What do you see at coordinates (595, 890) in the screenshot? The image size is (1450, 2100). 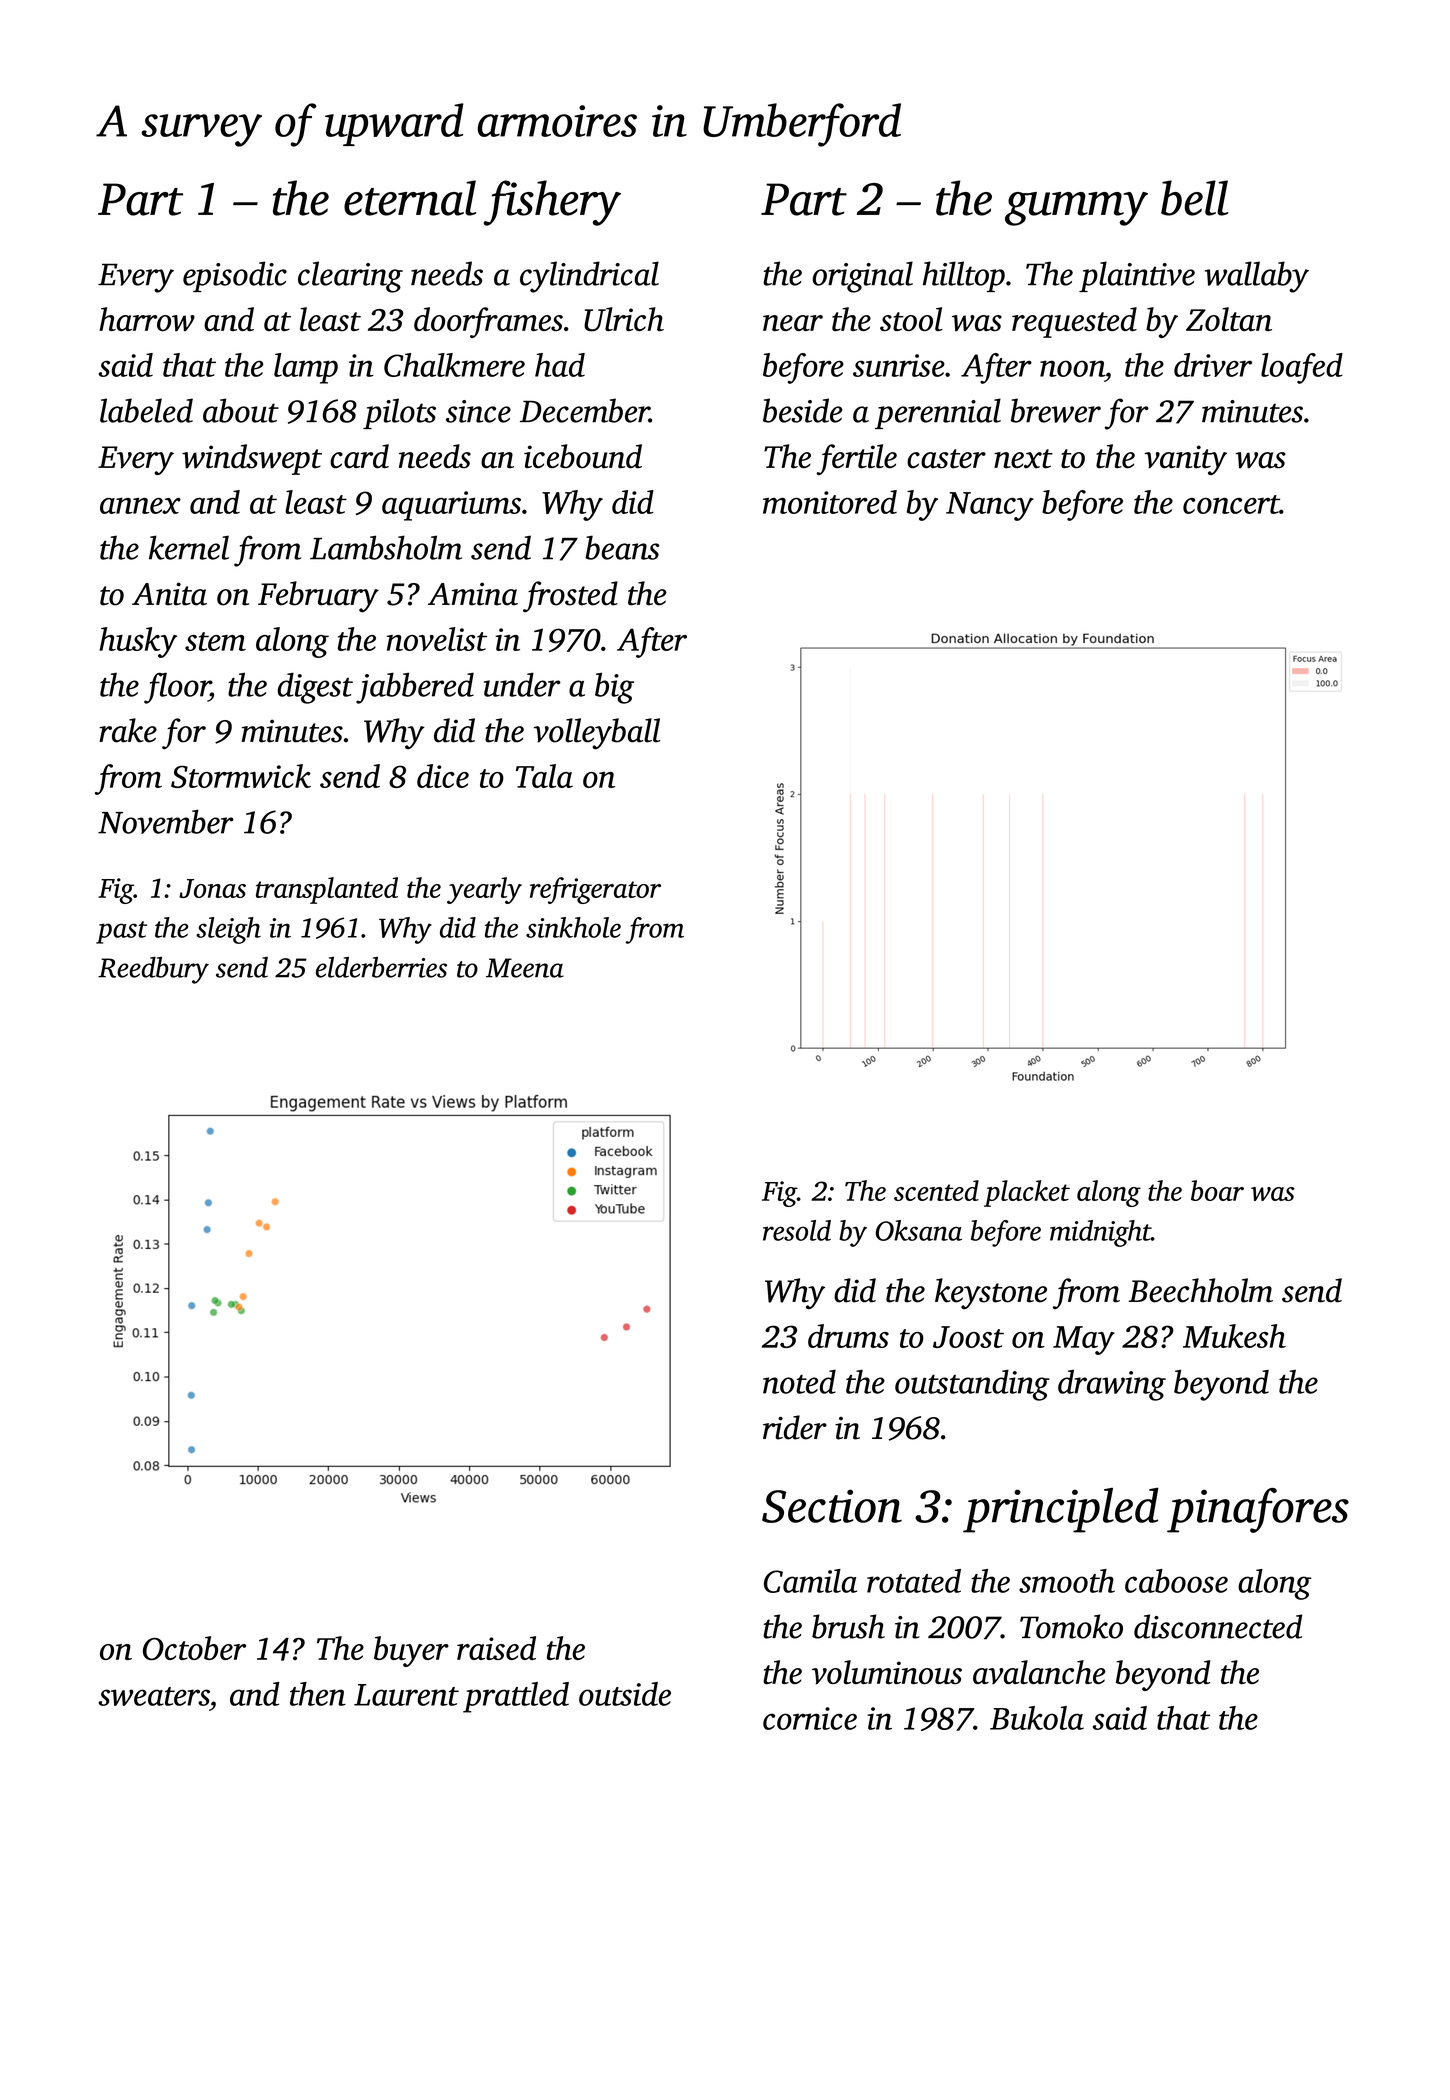 I see `refrigerator` at bounding box center [595, 890].
